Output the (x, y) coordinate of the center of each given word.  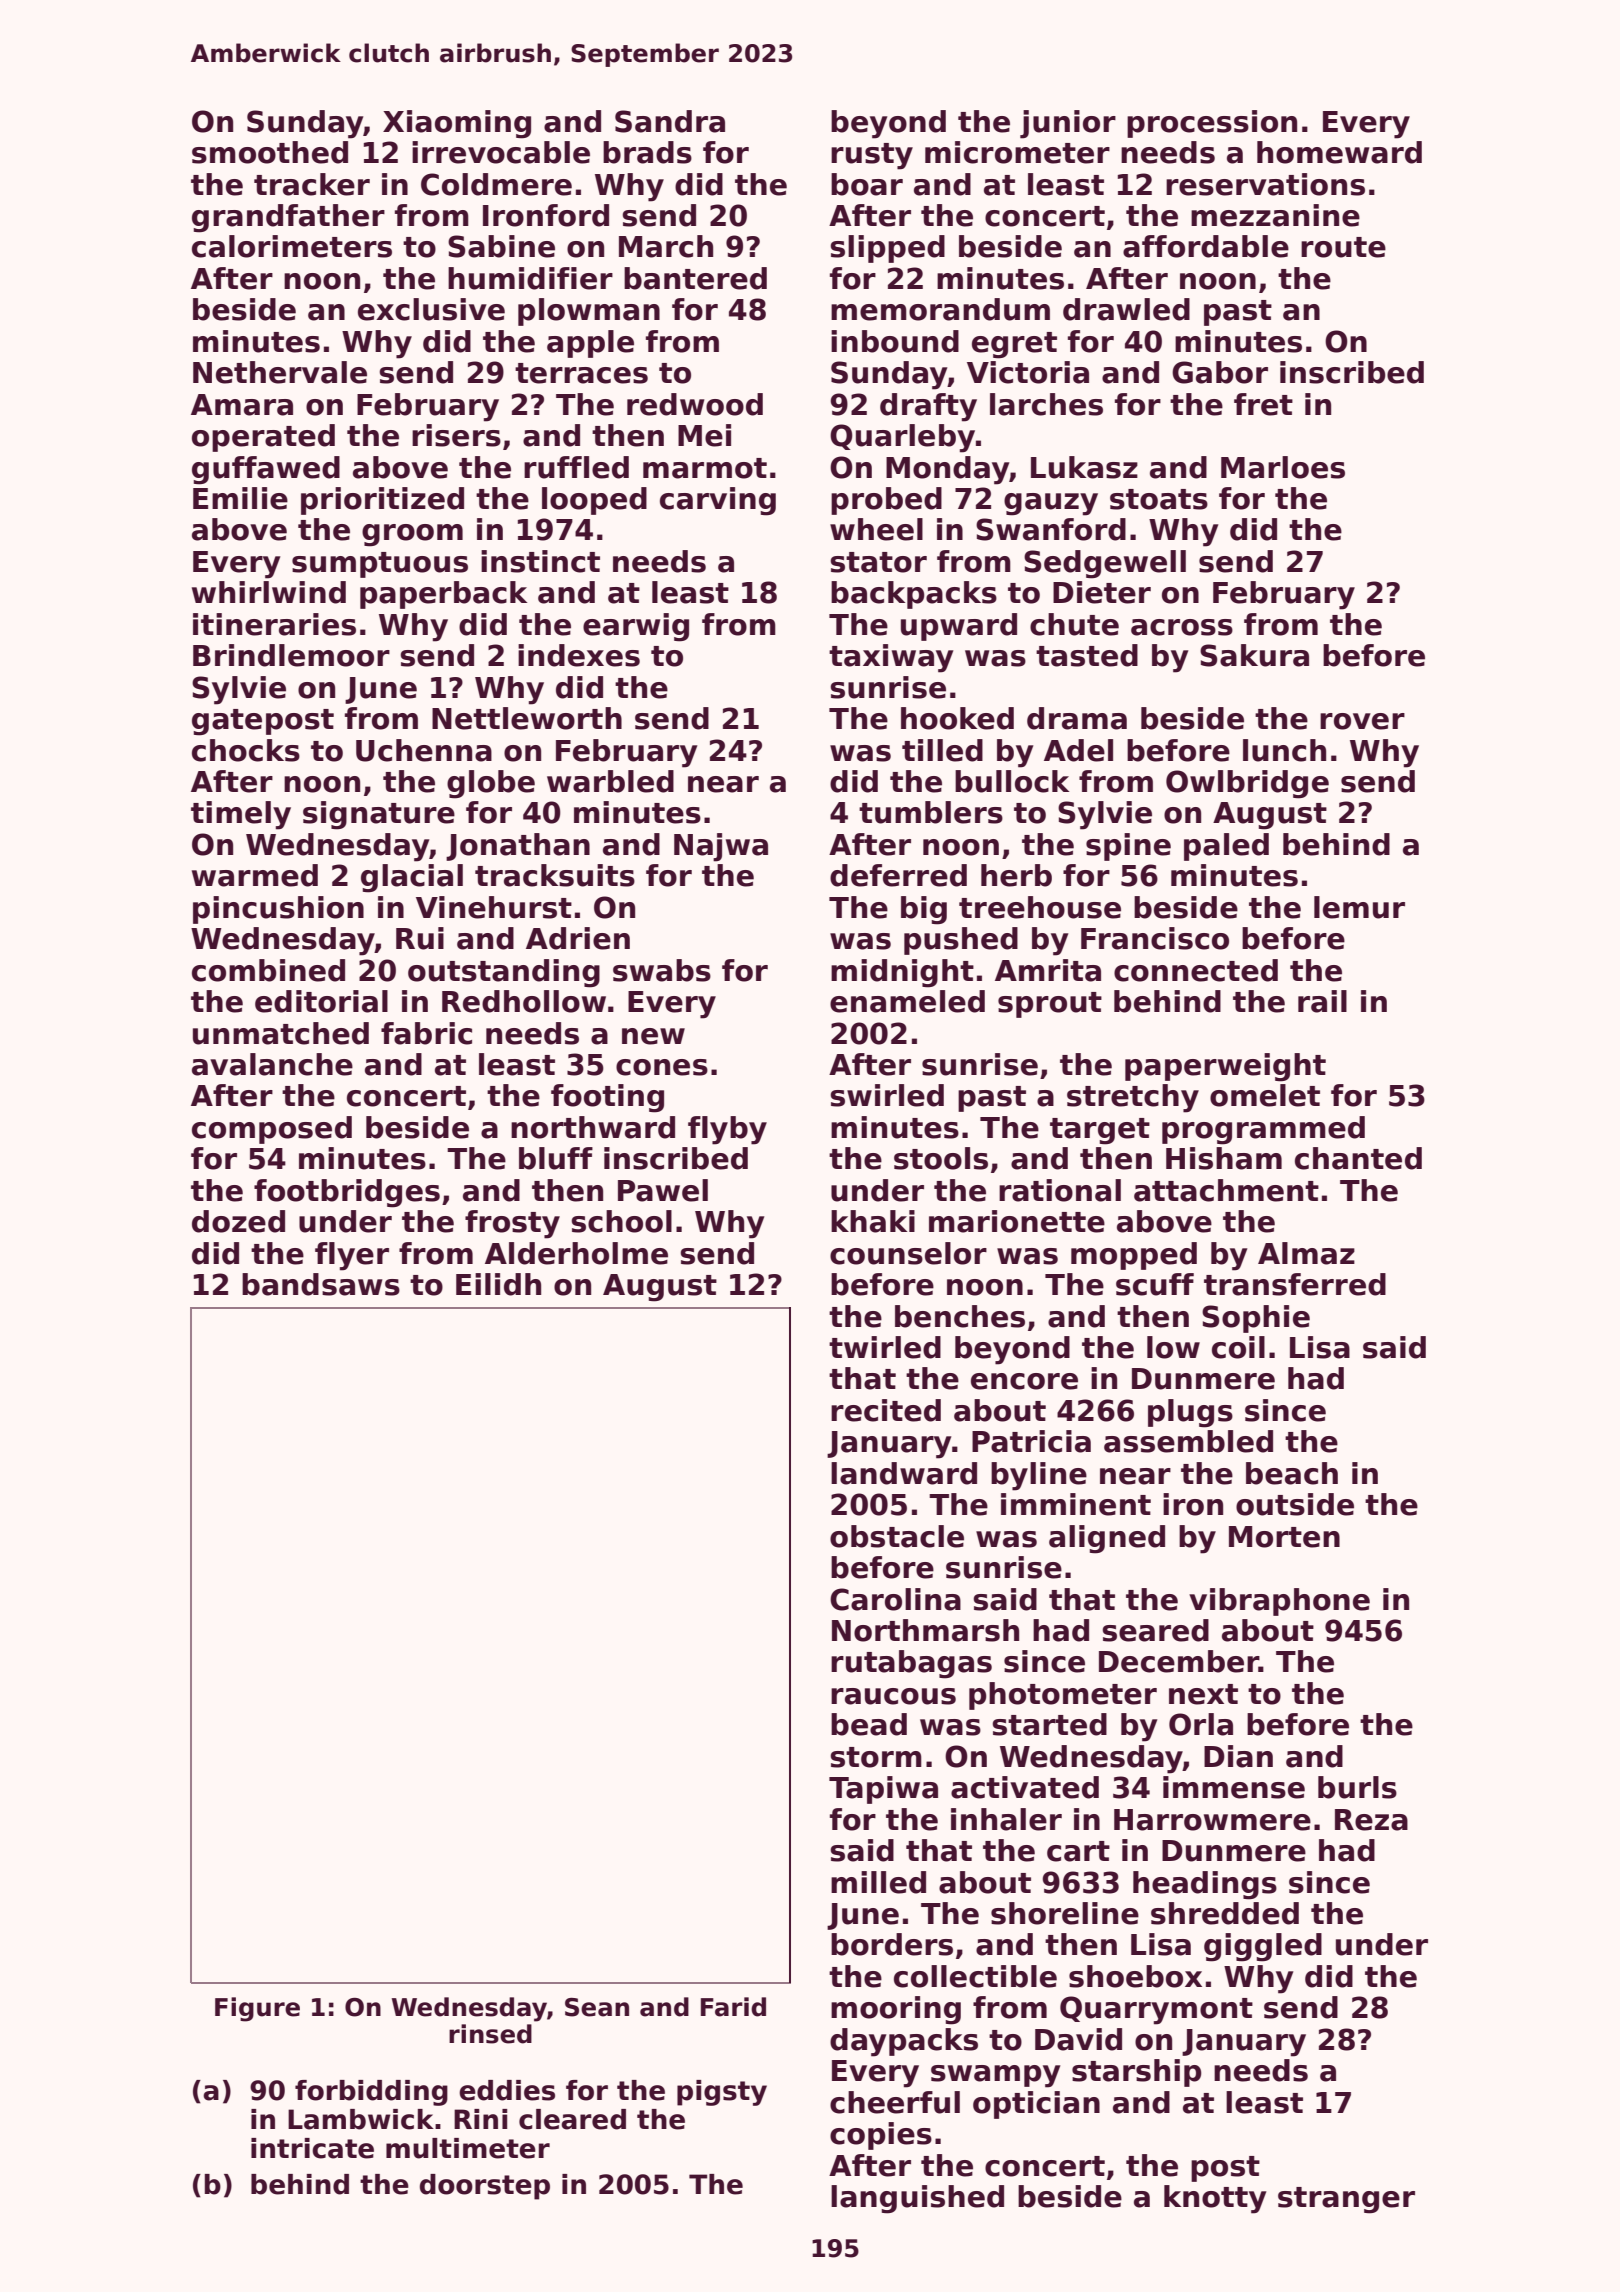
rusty (872, 156)
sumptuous (380, 565)
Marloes (1283, 467)
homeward (1339, 152)
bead (869, 1724)
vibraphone (1279, 1602)
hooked (957, 718)
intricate (312, 2148)
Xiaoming (457, 124)
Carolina (895, 1599)
